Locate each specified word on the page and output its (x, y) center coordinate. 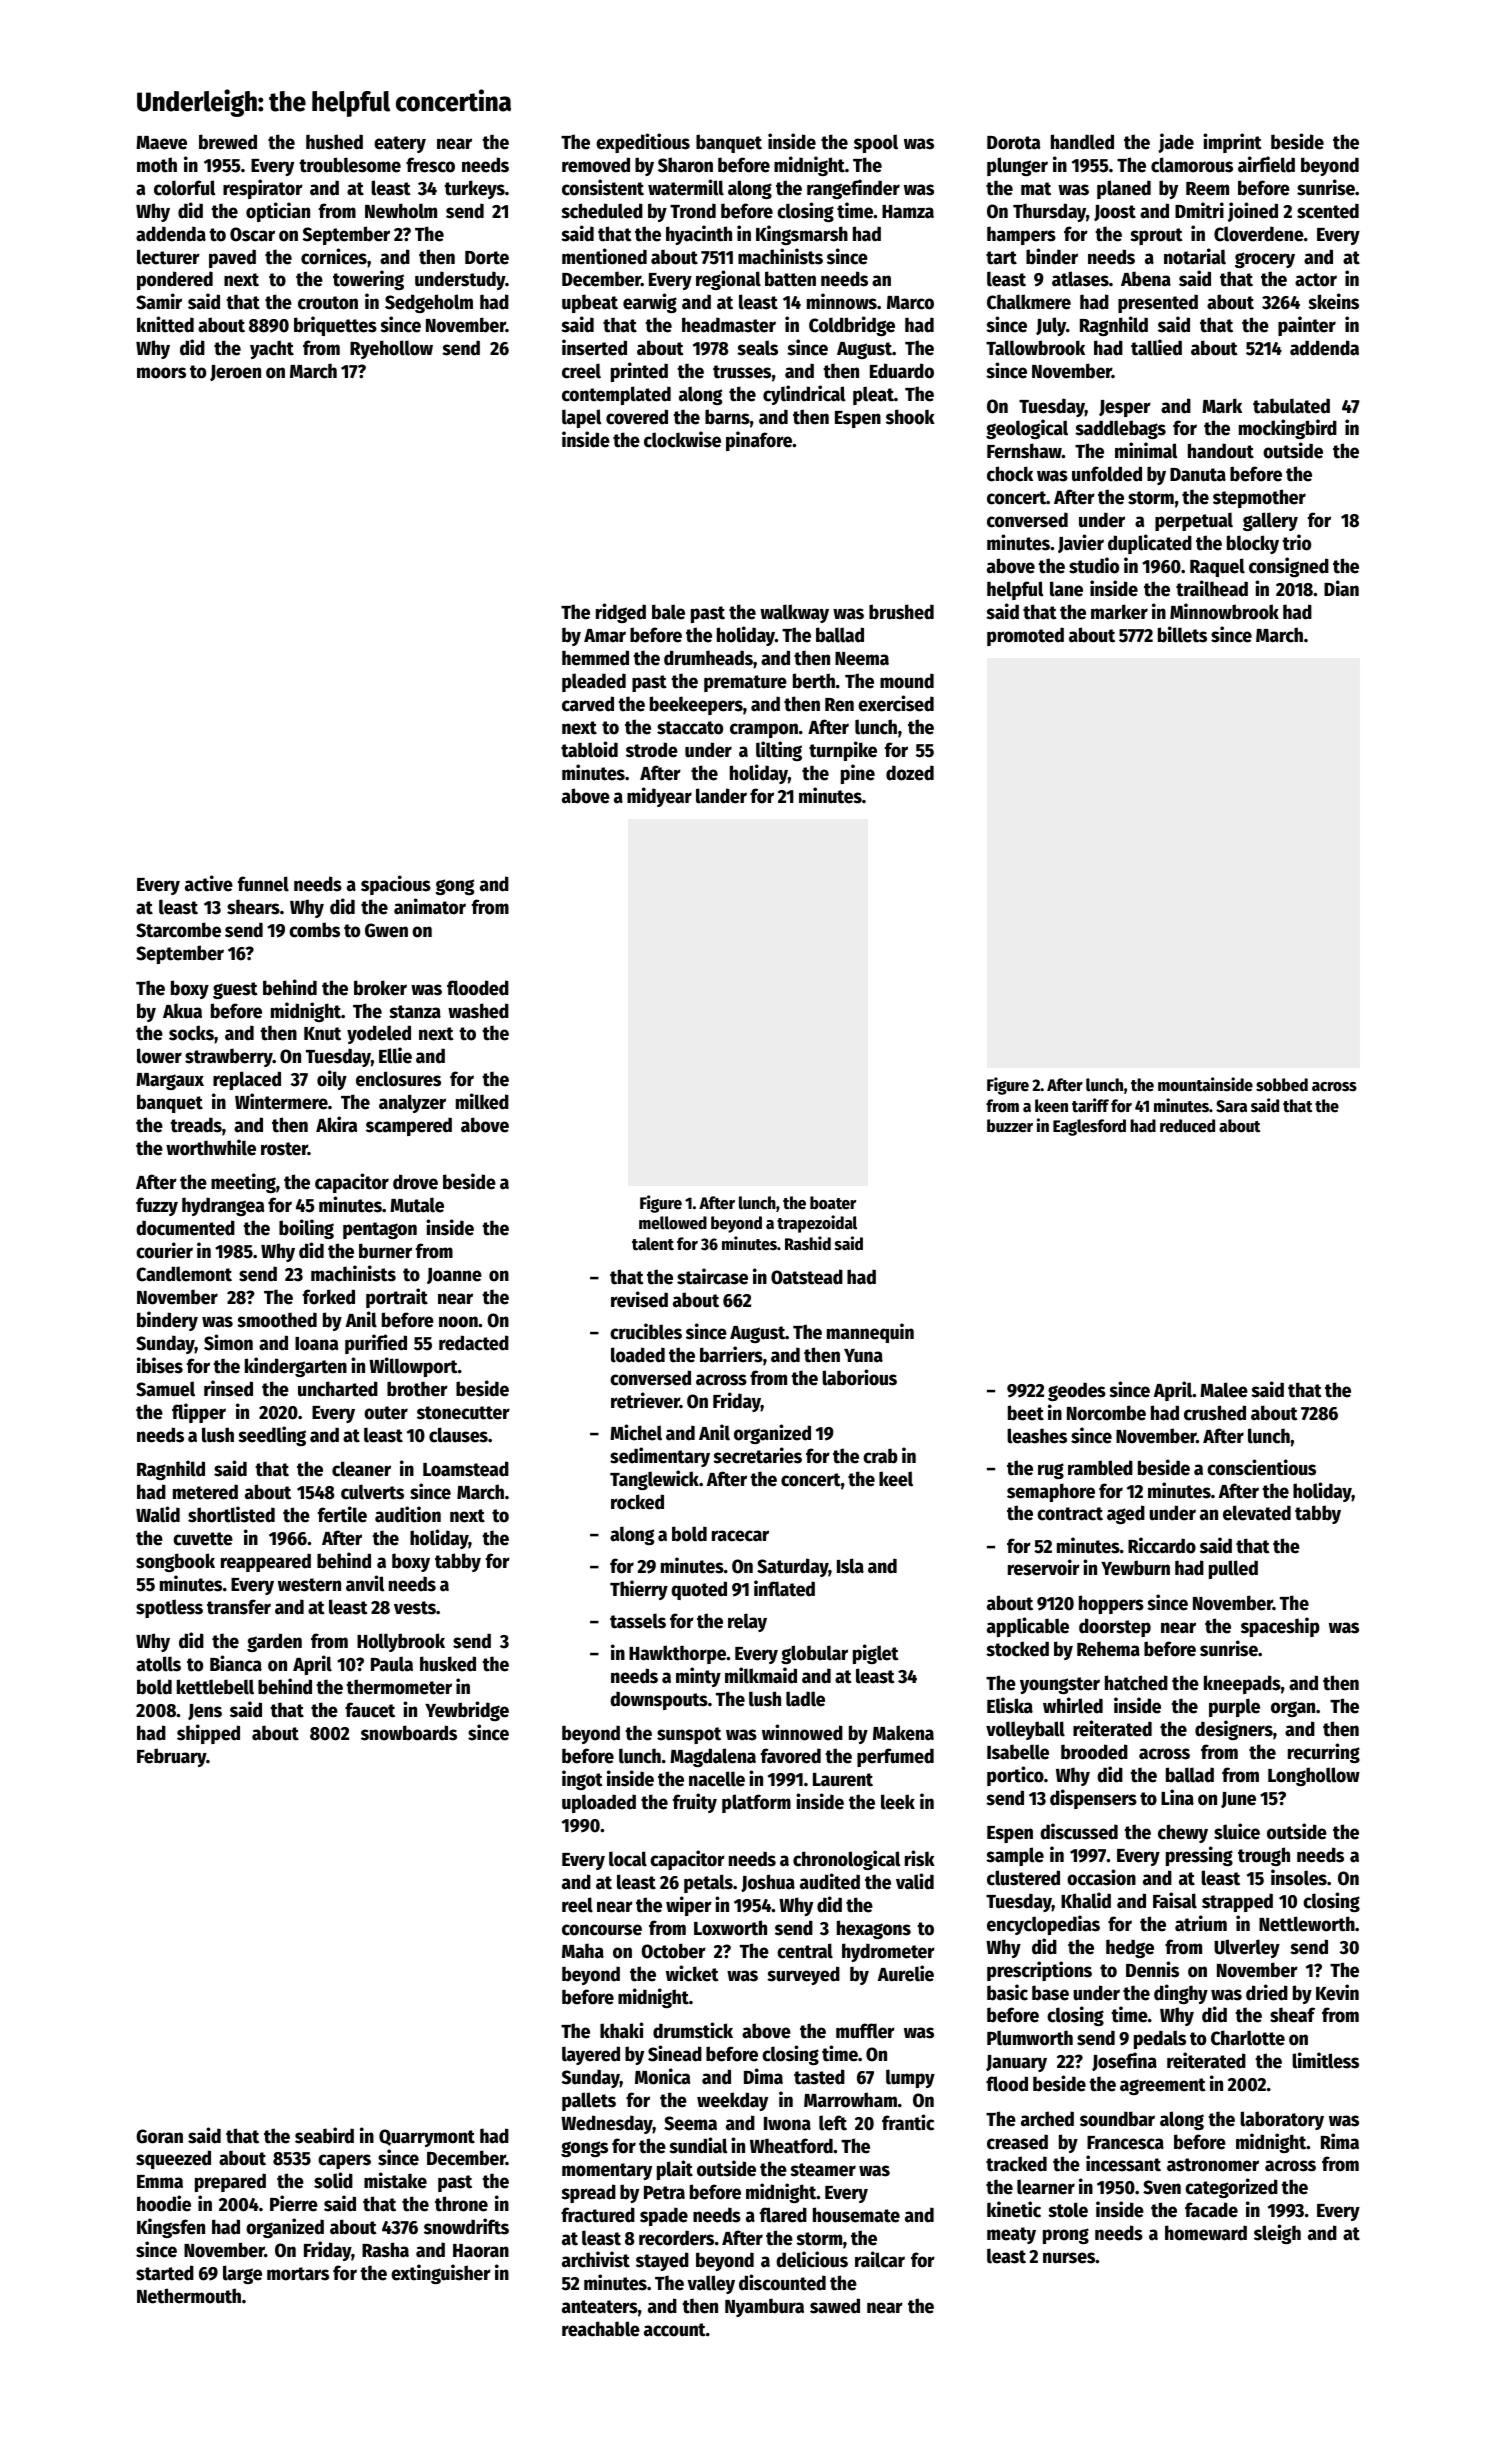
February (171, 1757)
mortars (298, 2274)
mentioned (604, 256)
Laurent (843, 1780)
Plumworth (1030, 2038)
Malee (1224, 1390)
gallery (1270, 521)
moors (161, 373)
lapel (581, 418)
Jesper (1125, 408)
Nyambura (764, 2307)
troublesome (350, 165)
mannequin (870, 1333)
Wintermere (281, 1101)
